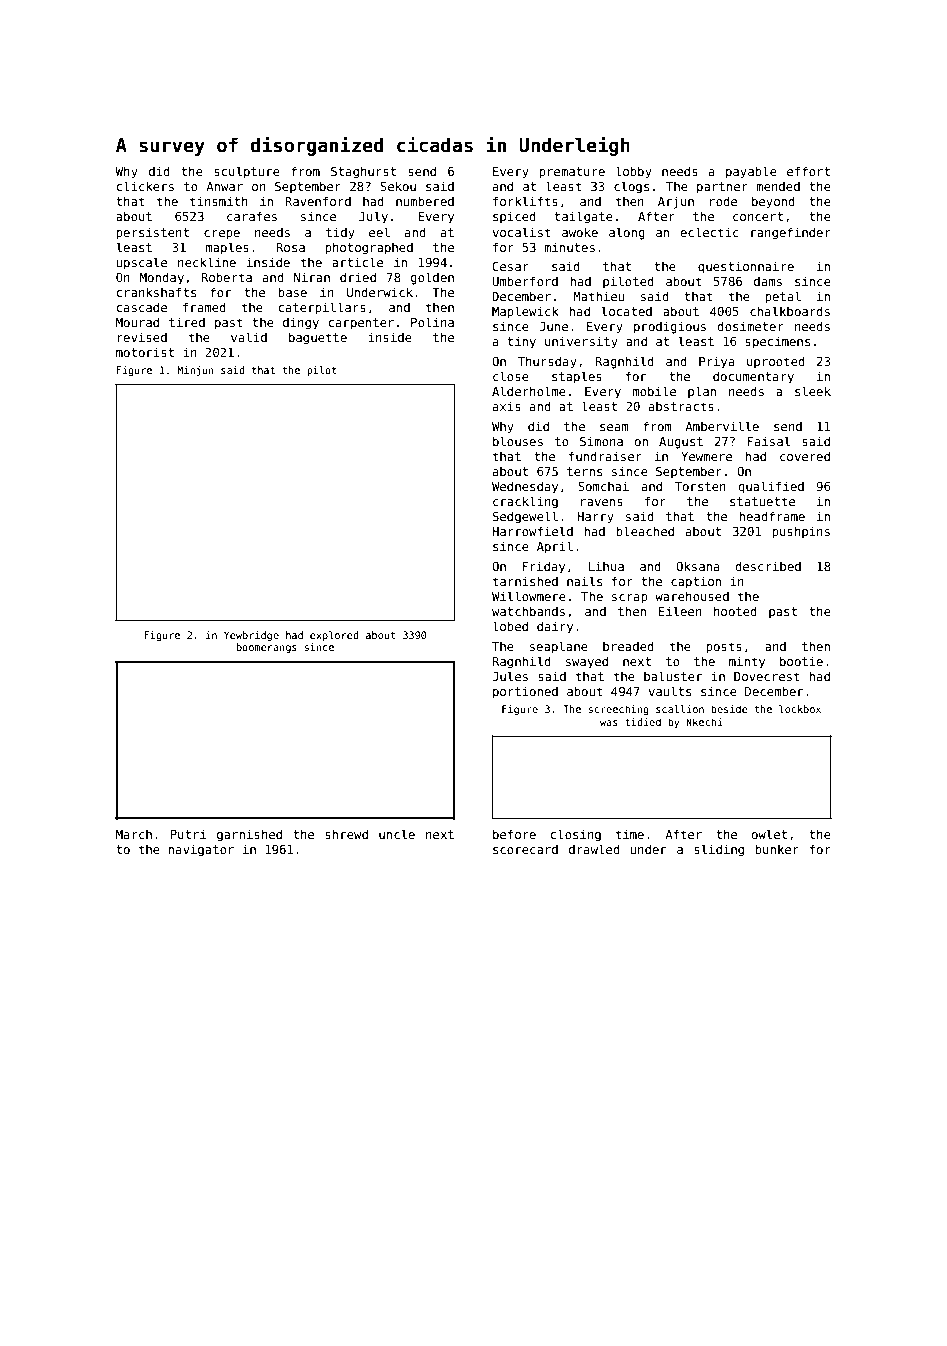 The width and height of the page is (947, 1346). Describe the element at coordinates (525, 487) in the page. I see `Wednesday` at that location.
